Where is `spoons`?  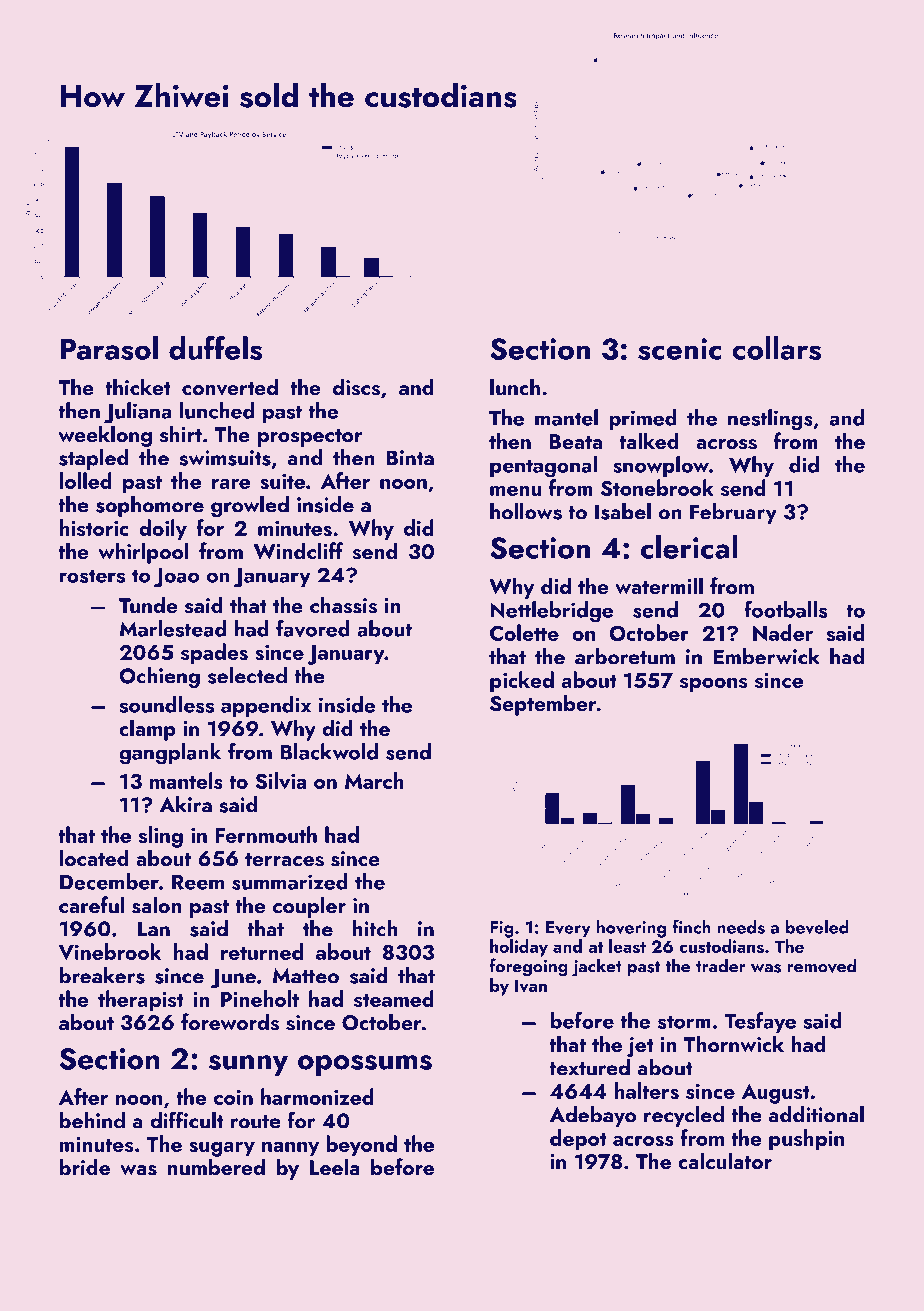
spoons is located at coordinates (713, 685).
